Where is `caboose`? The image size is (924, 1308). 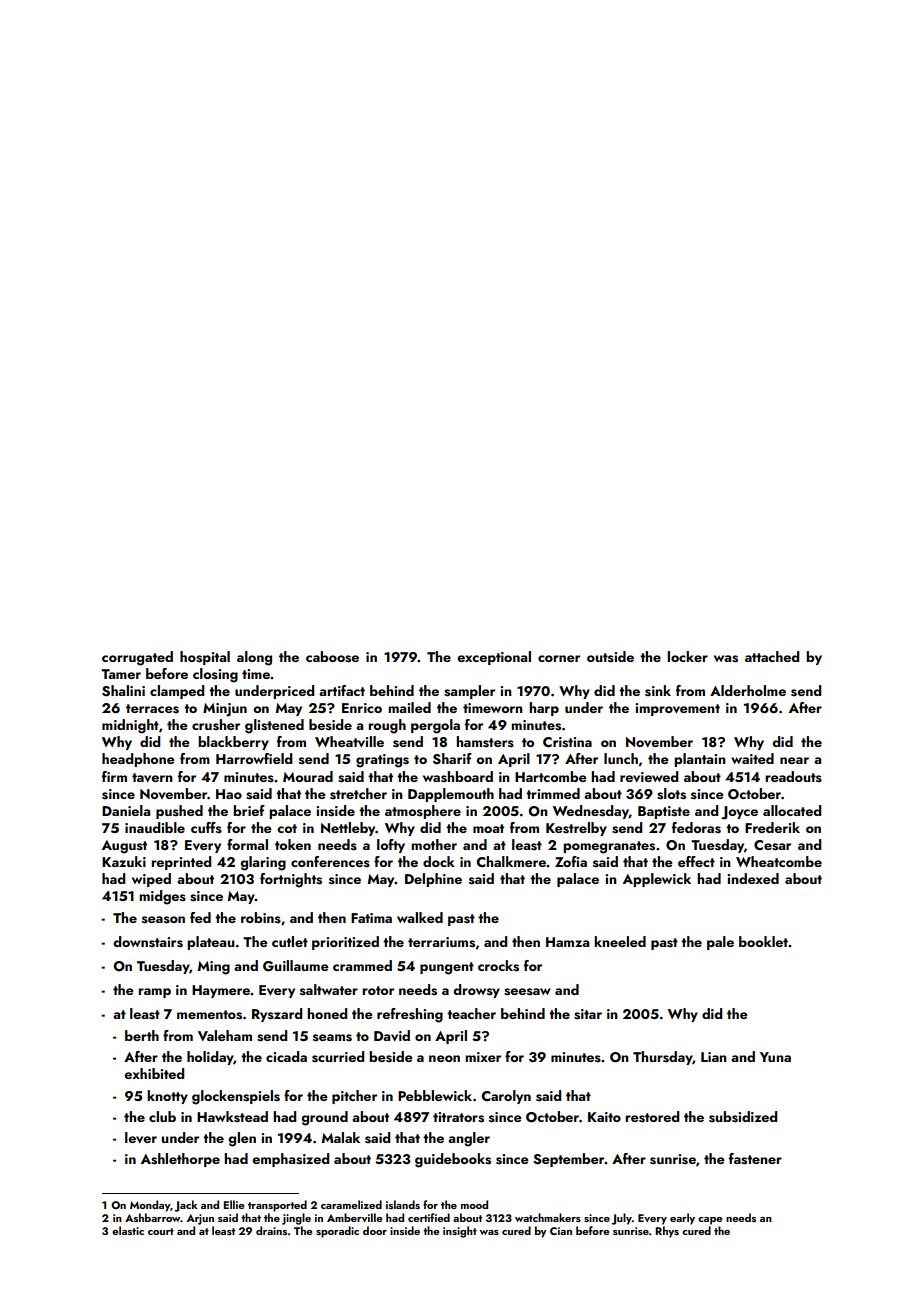 caboose is located at coordinates (332, 657).
